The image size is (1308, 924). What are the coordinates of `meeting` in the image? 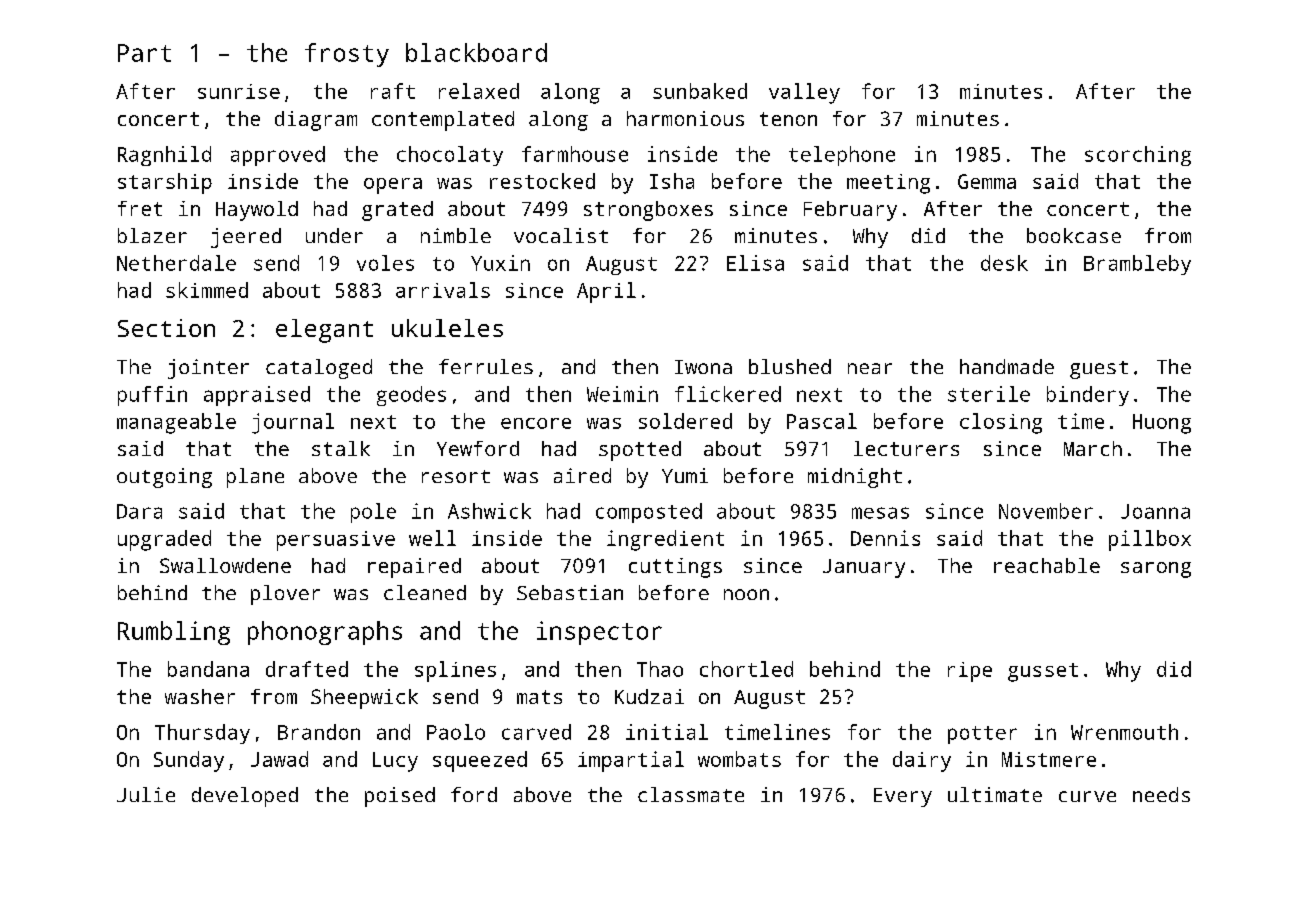 It's located at (888, 184).
